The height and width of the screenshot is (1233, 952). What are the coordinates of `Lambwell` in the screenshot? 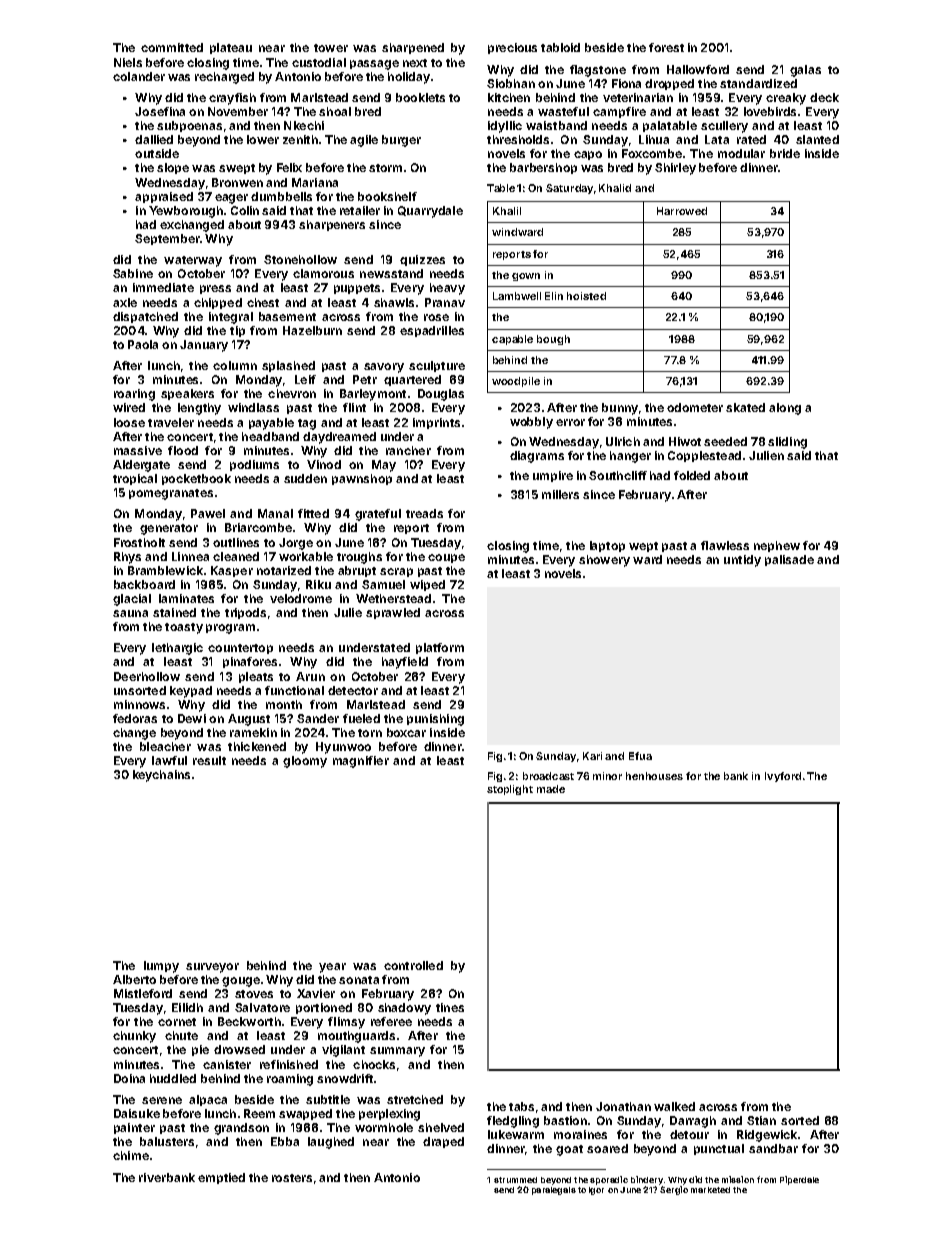 It's located at (517, 296).
